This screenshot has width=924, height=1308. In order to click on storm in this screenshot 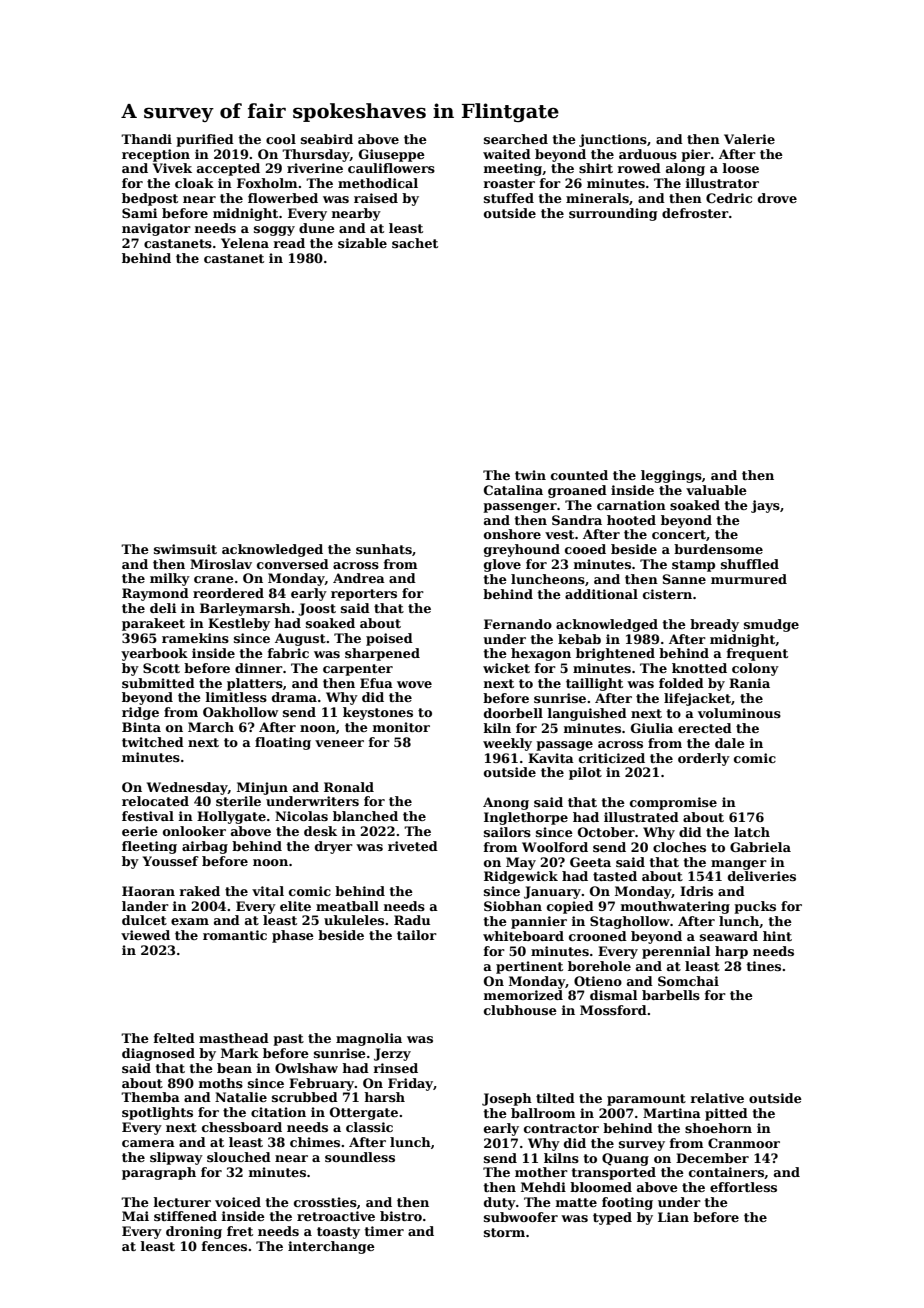, I will do `click(504, 1232)`.
